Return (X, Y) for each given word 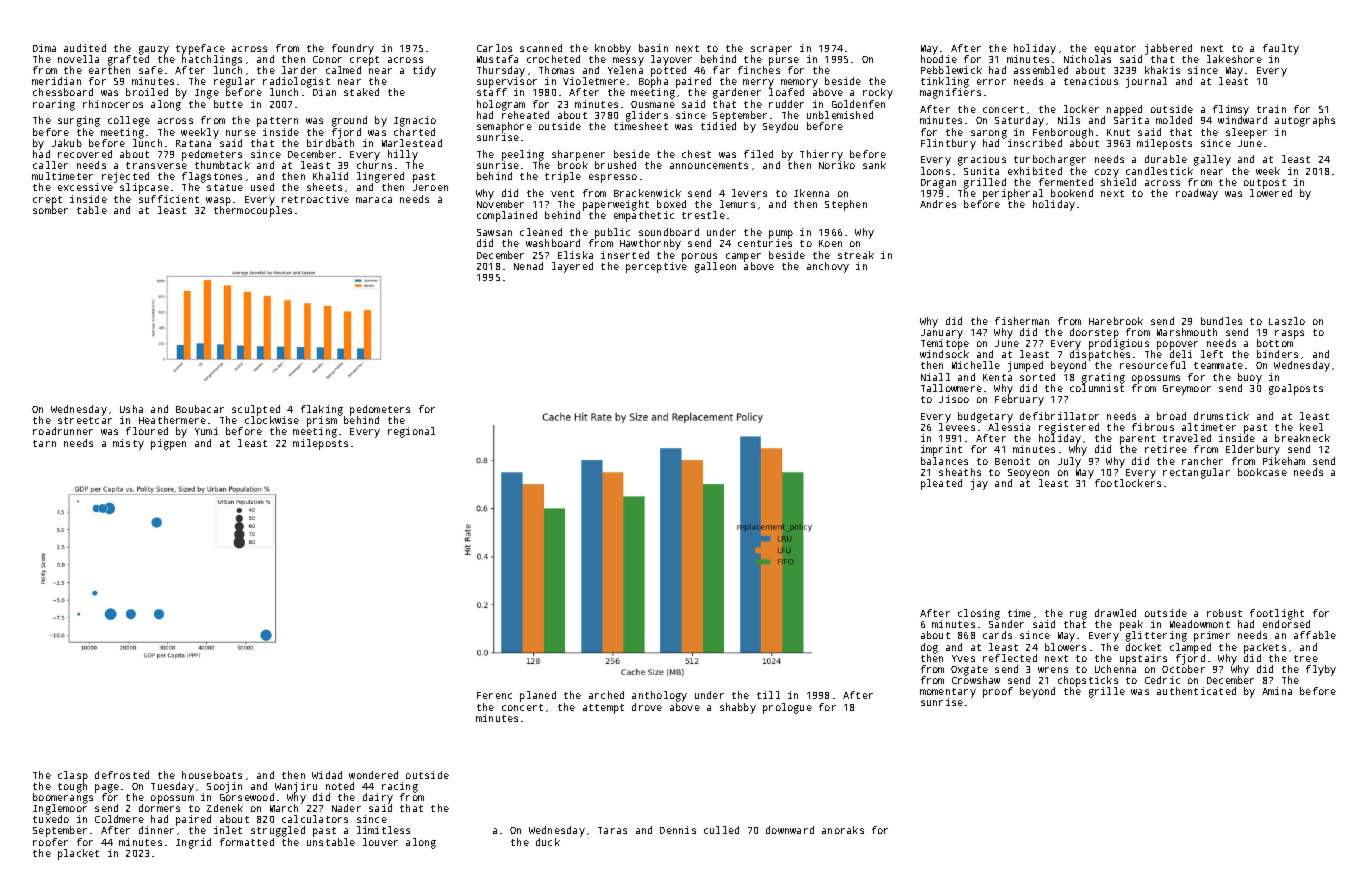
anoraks (843, 830)
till (768, 695)
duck (548, 842)
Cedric (1162, 680)
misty (128, 444)
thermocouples (253, 211)
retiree (1166, 449)
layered (572, 267)
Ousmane (653, 104)
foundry (353, 49)
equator (1115, 50)
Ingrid (193, 843)
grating (1103, 378)
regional (411, 432)
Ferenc (494, 695)
